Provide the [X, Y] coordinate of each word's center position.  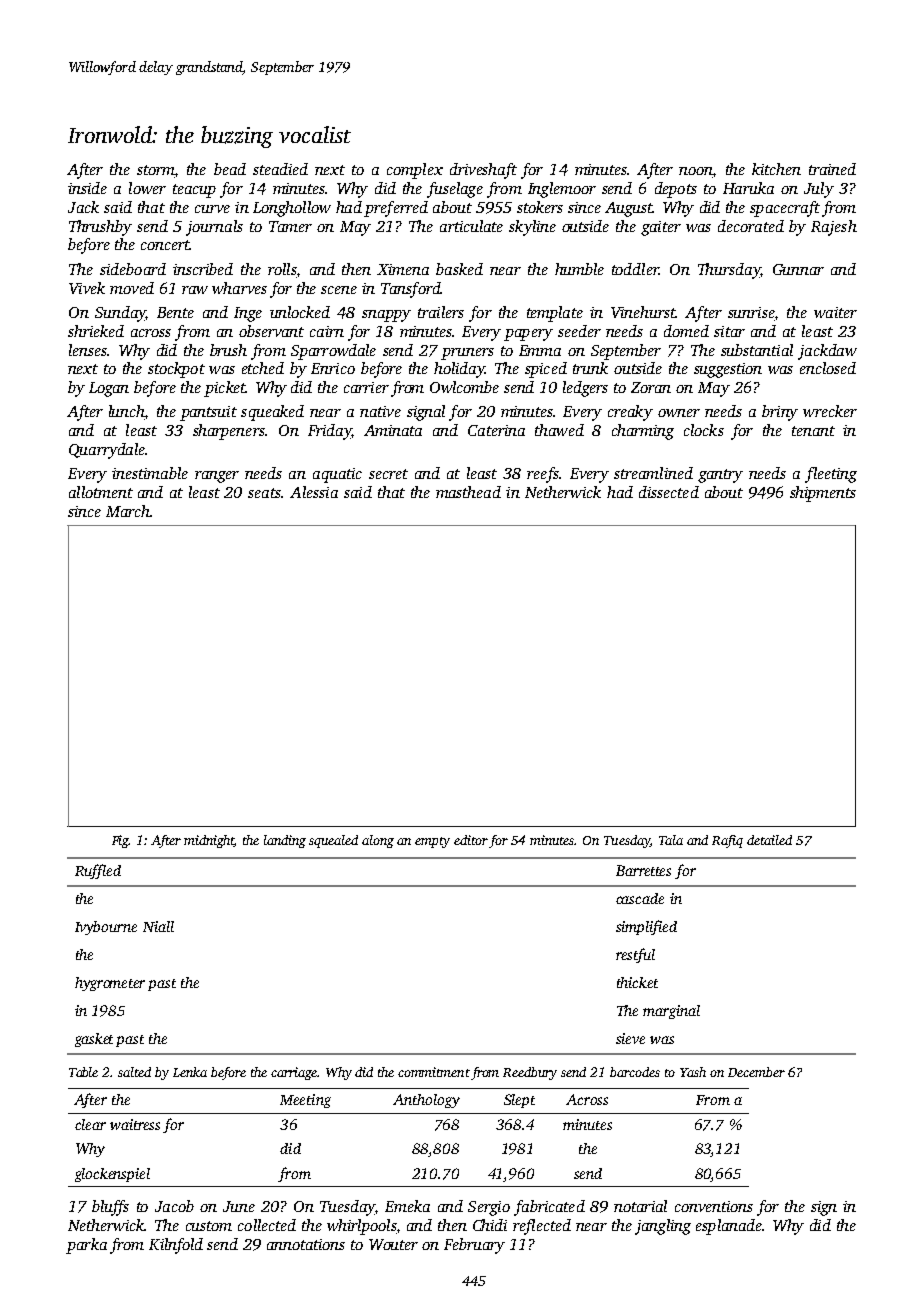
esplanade [729, 1227]
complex [415, 171]
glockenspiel [112, 1175]
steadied [280, 169]
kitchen [776, 169]
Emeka [407, 1206]
